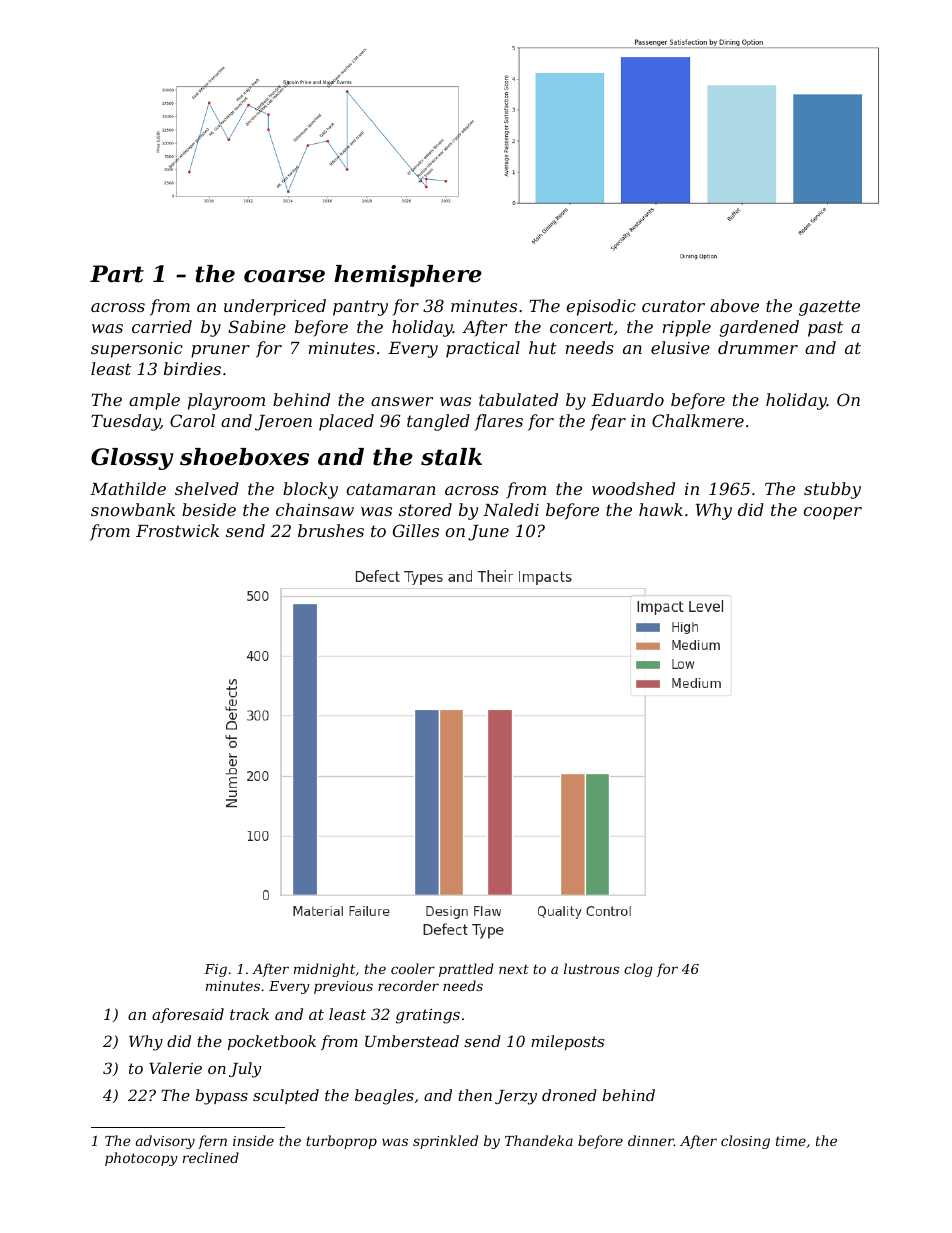 This screenshot has height=1233, width=952. Describe the element at coordinates (283, 423) in the screenshot. I see `Jeroen` at that location.
